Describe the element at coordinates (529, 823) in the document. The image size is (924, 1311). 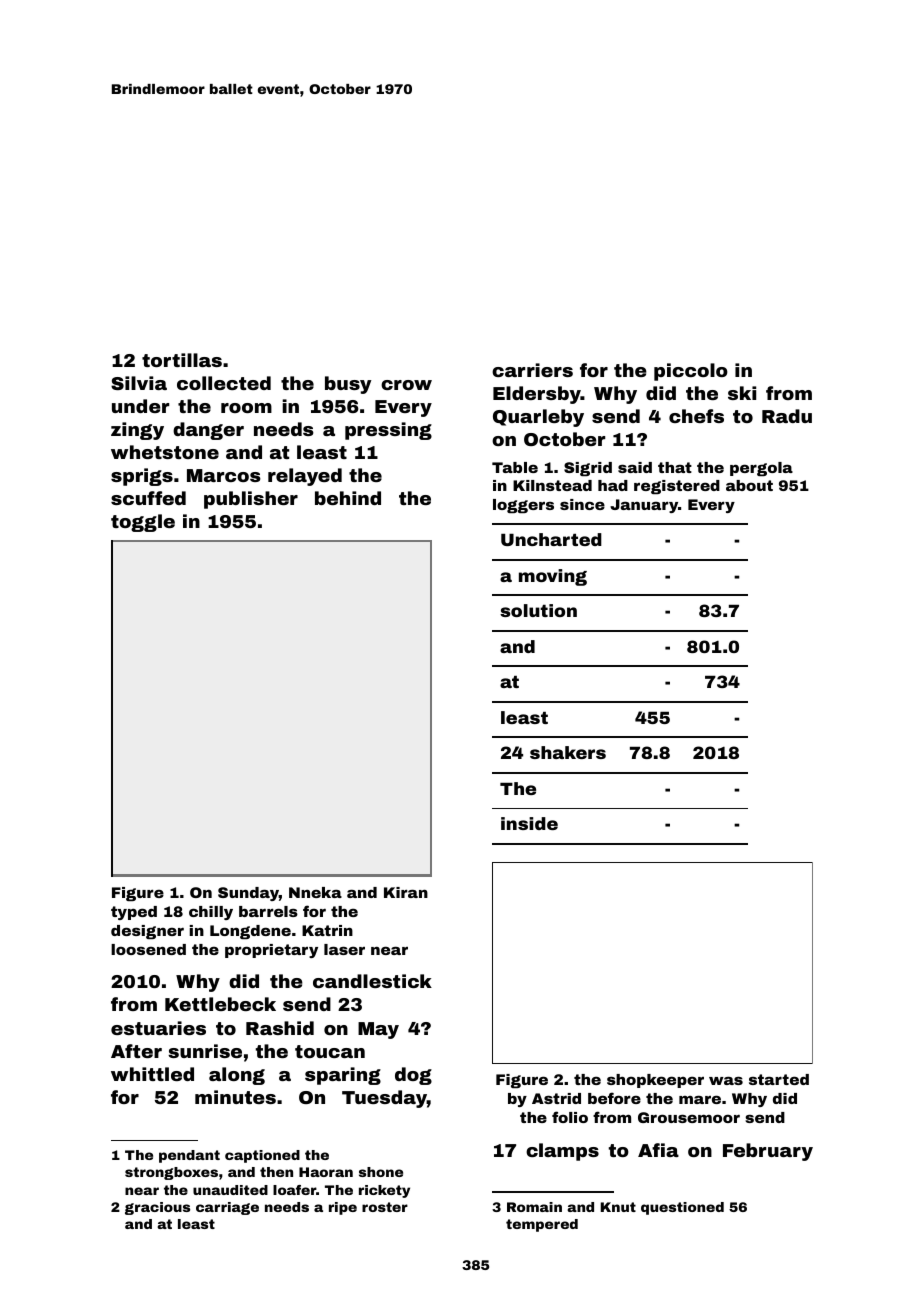
I see `inside` at that location.
